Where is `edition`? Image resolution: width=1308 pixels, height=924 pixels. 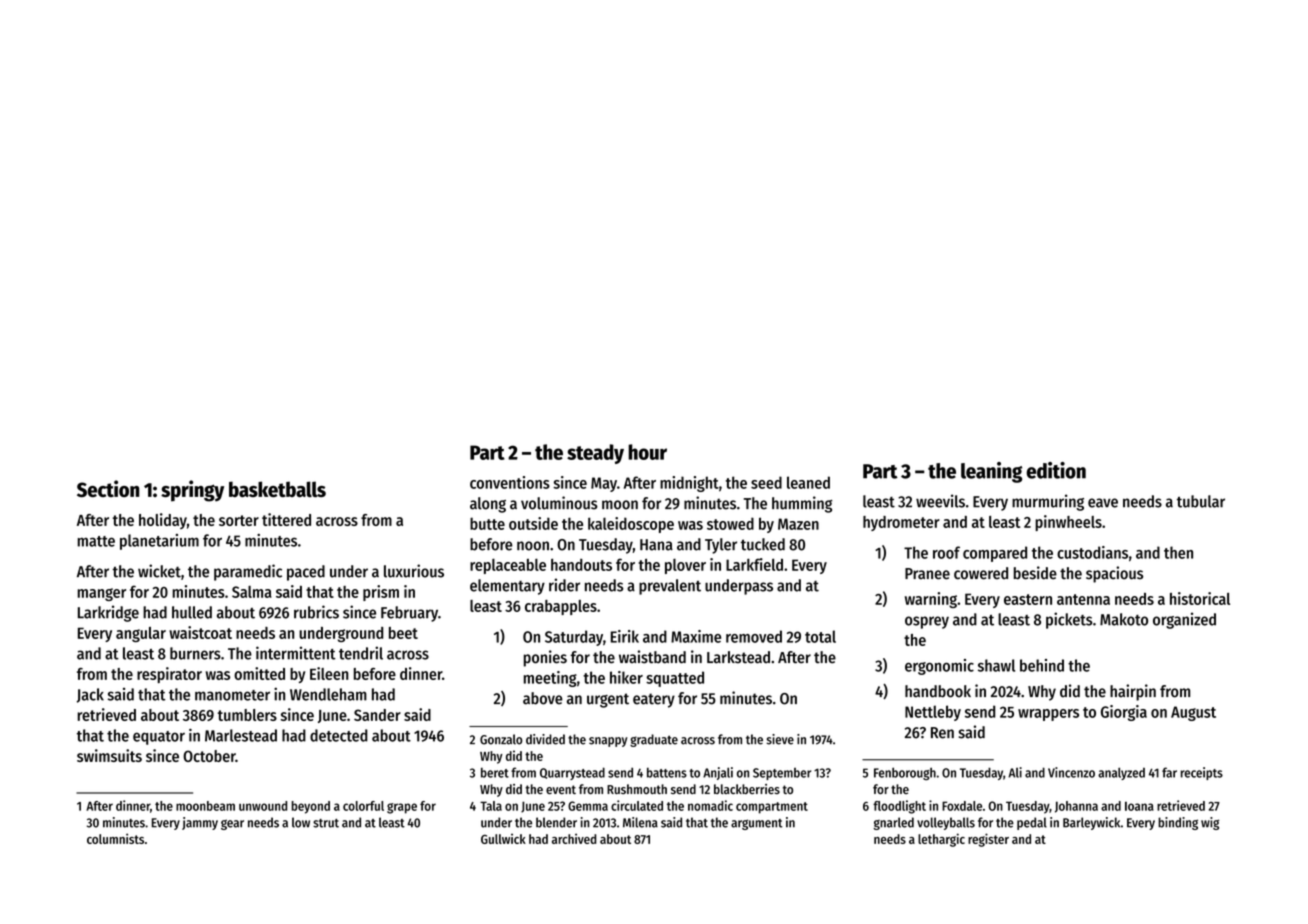
edition is located at coordinates (1056, 470).
